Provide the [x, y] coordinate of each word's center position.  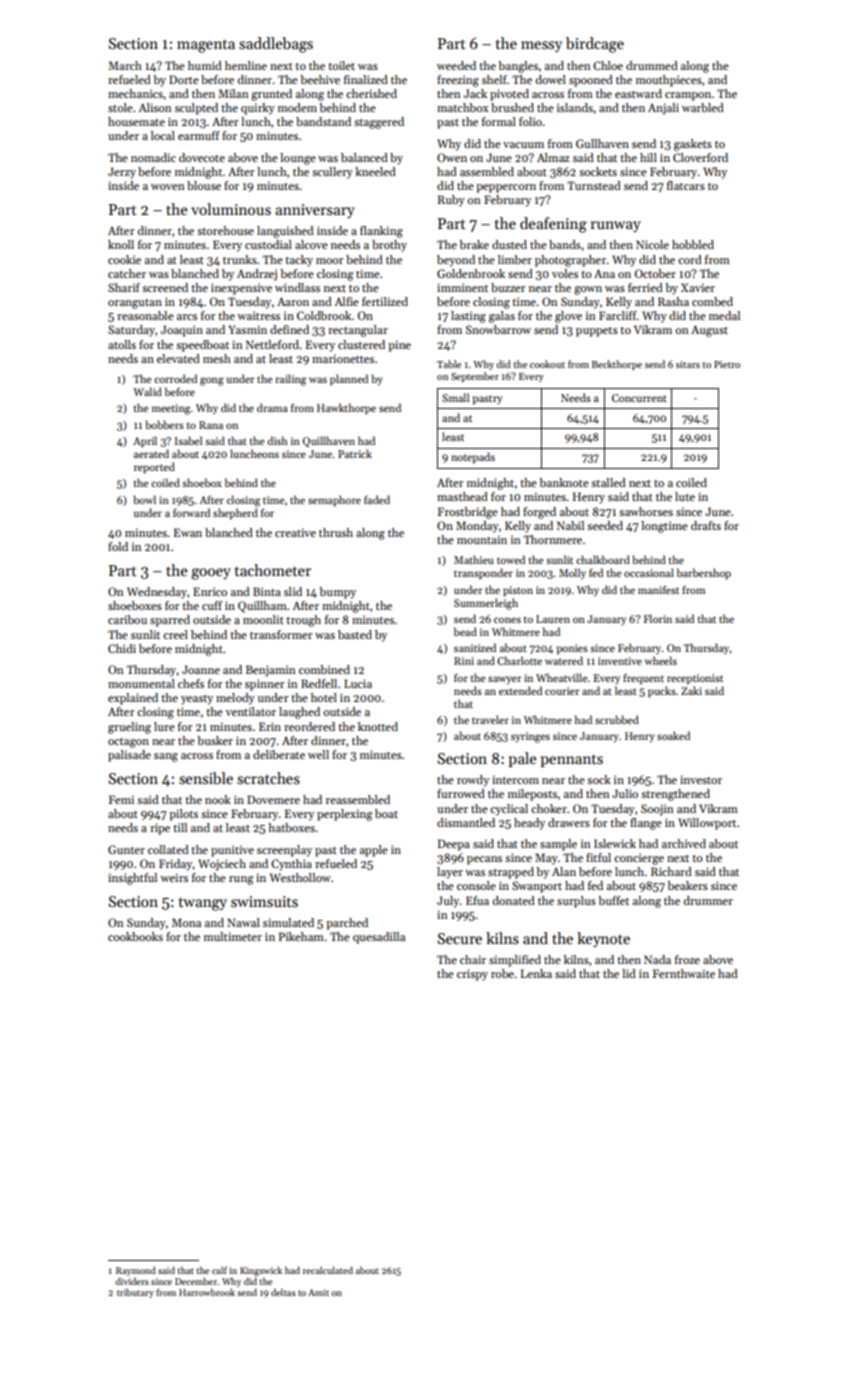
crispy [472, 975]
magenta [206, 46]
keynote [603, 939]
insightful [132, 879]
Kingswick [261, 1271]
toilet [341, 65]
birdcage [595, 45]
